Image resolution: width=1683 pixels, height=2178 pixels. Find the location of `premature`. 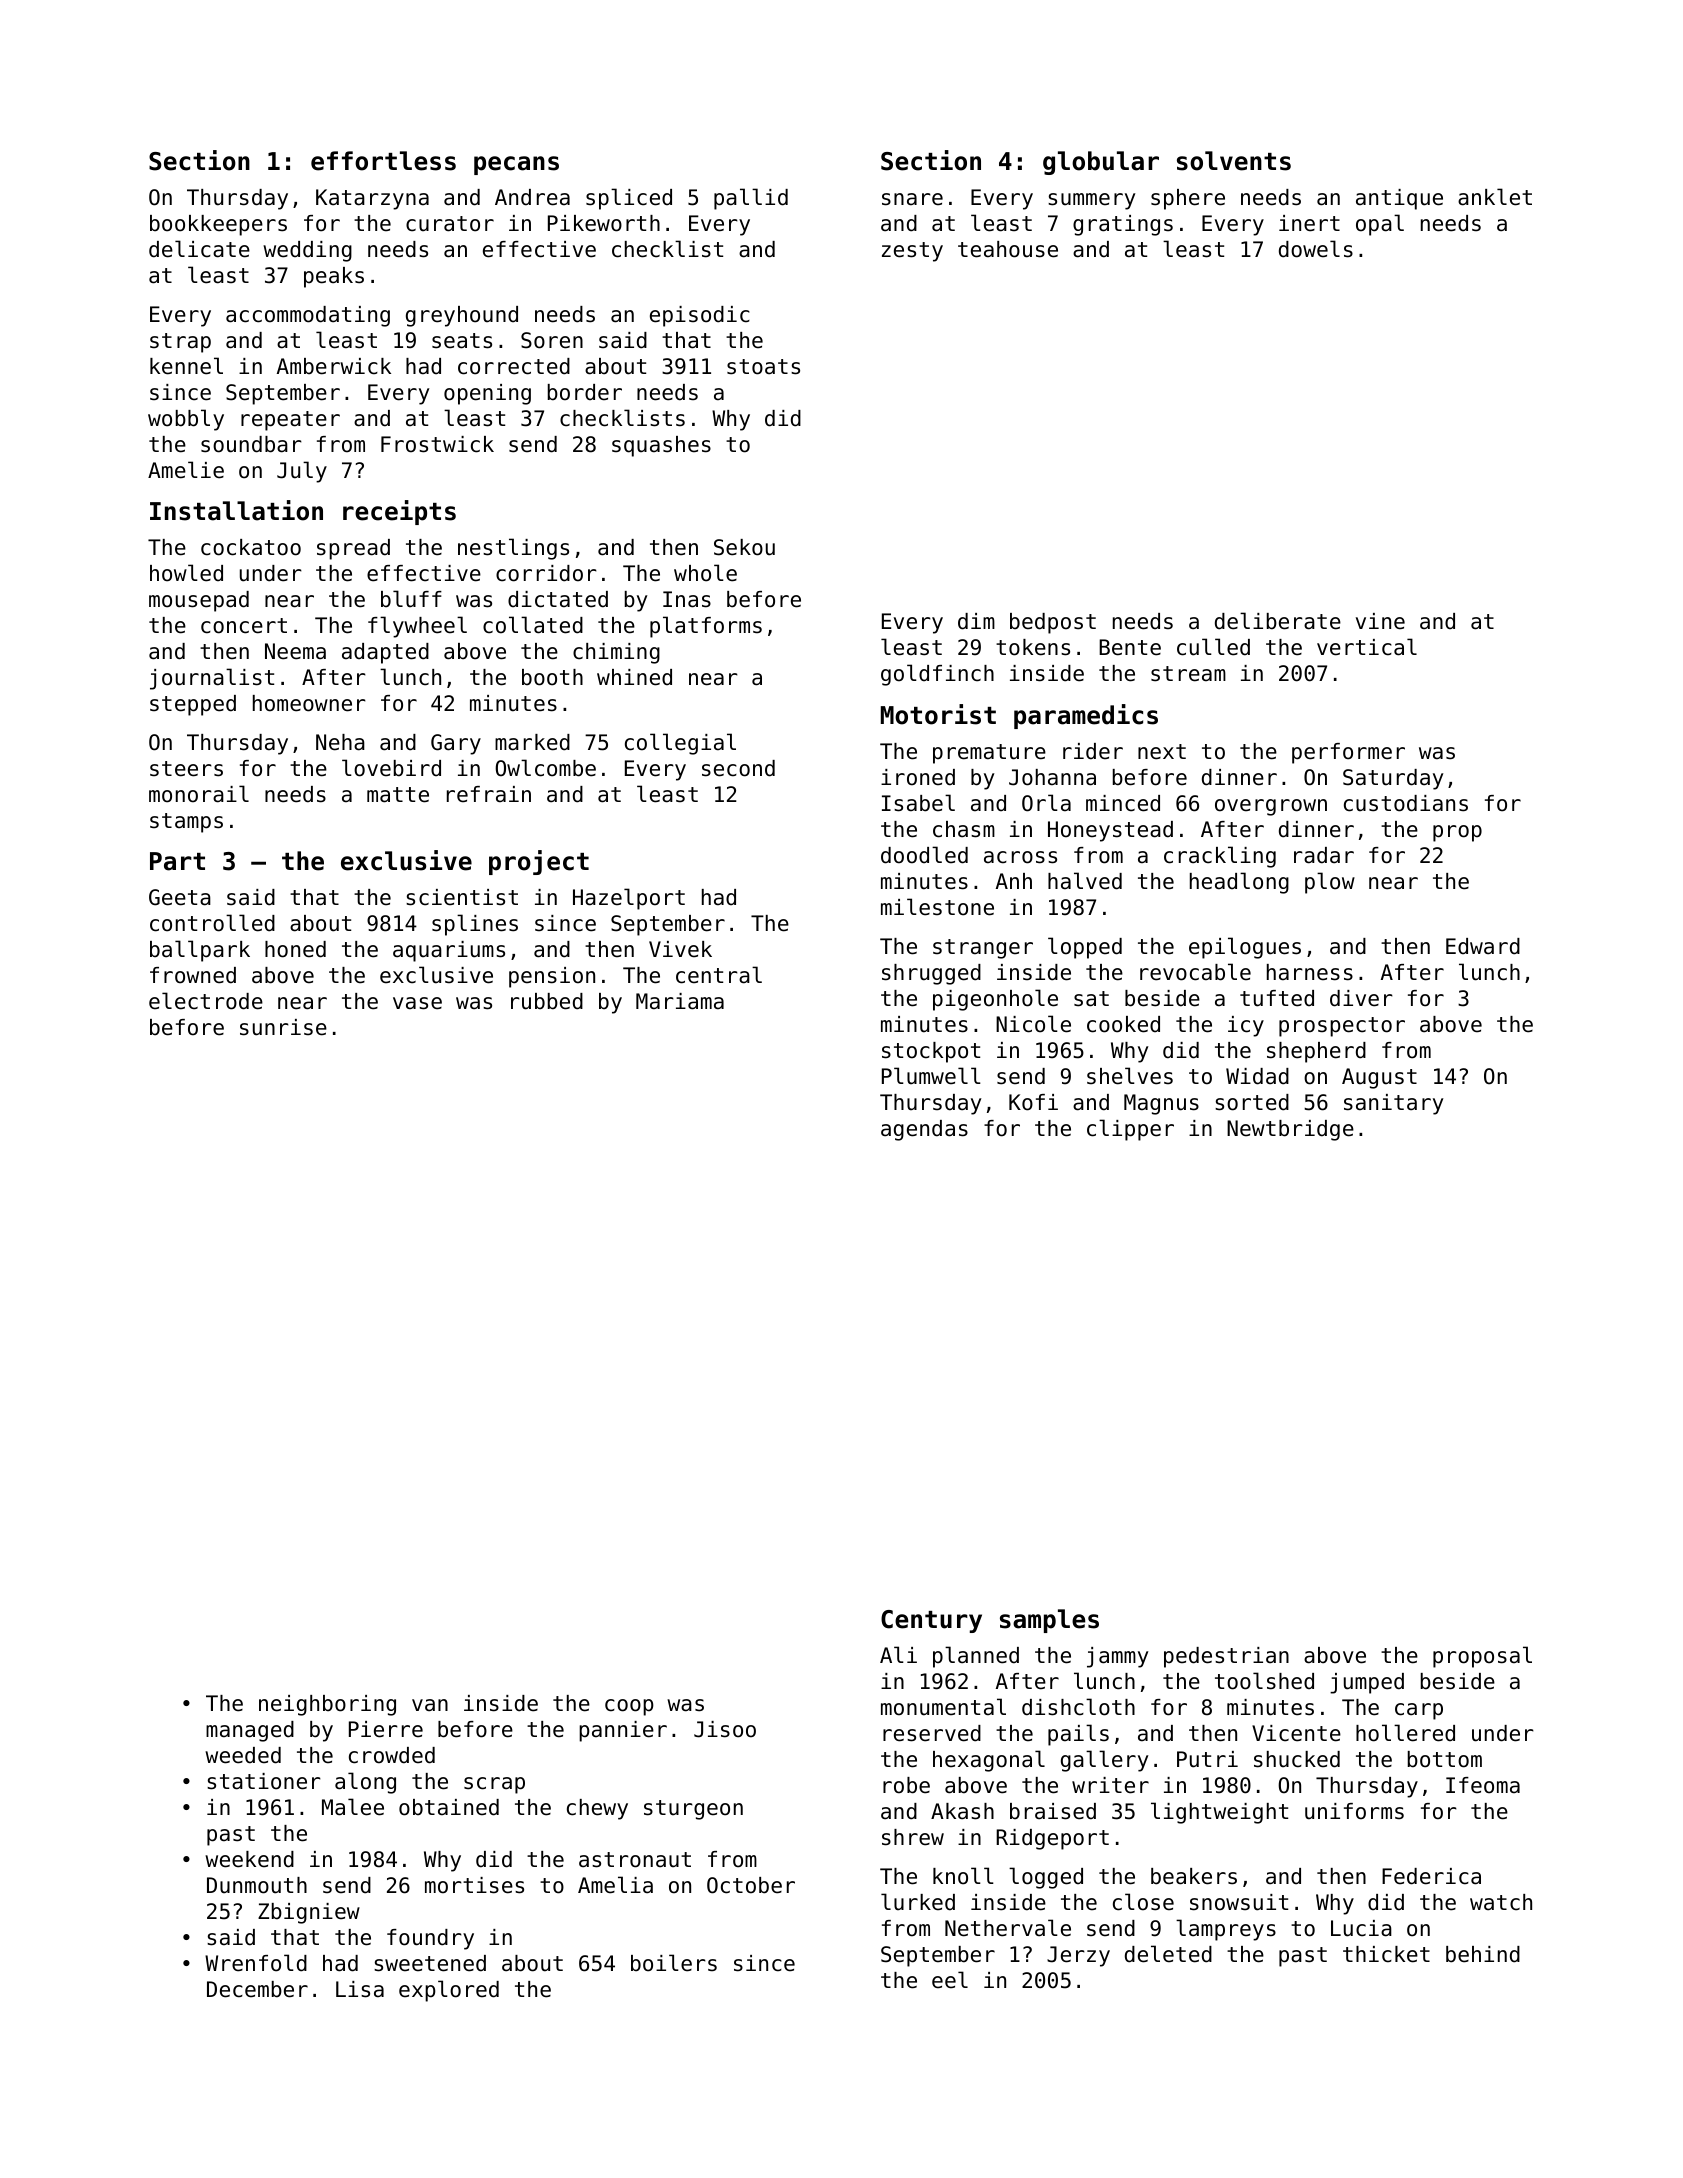

premature is located at coordinates (989, 754).
